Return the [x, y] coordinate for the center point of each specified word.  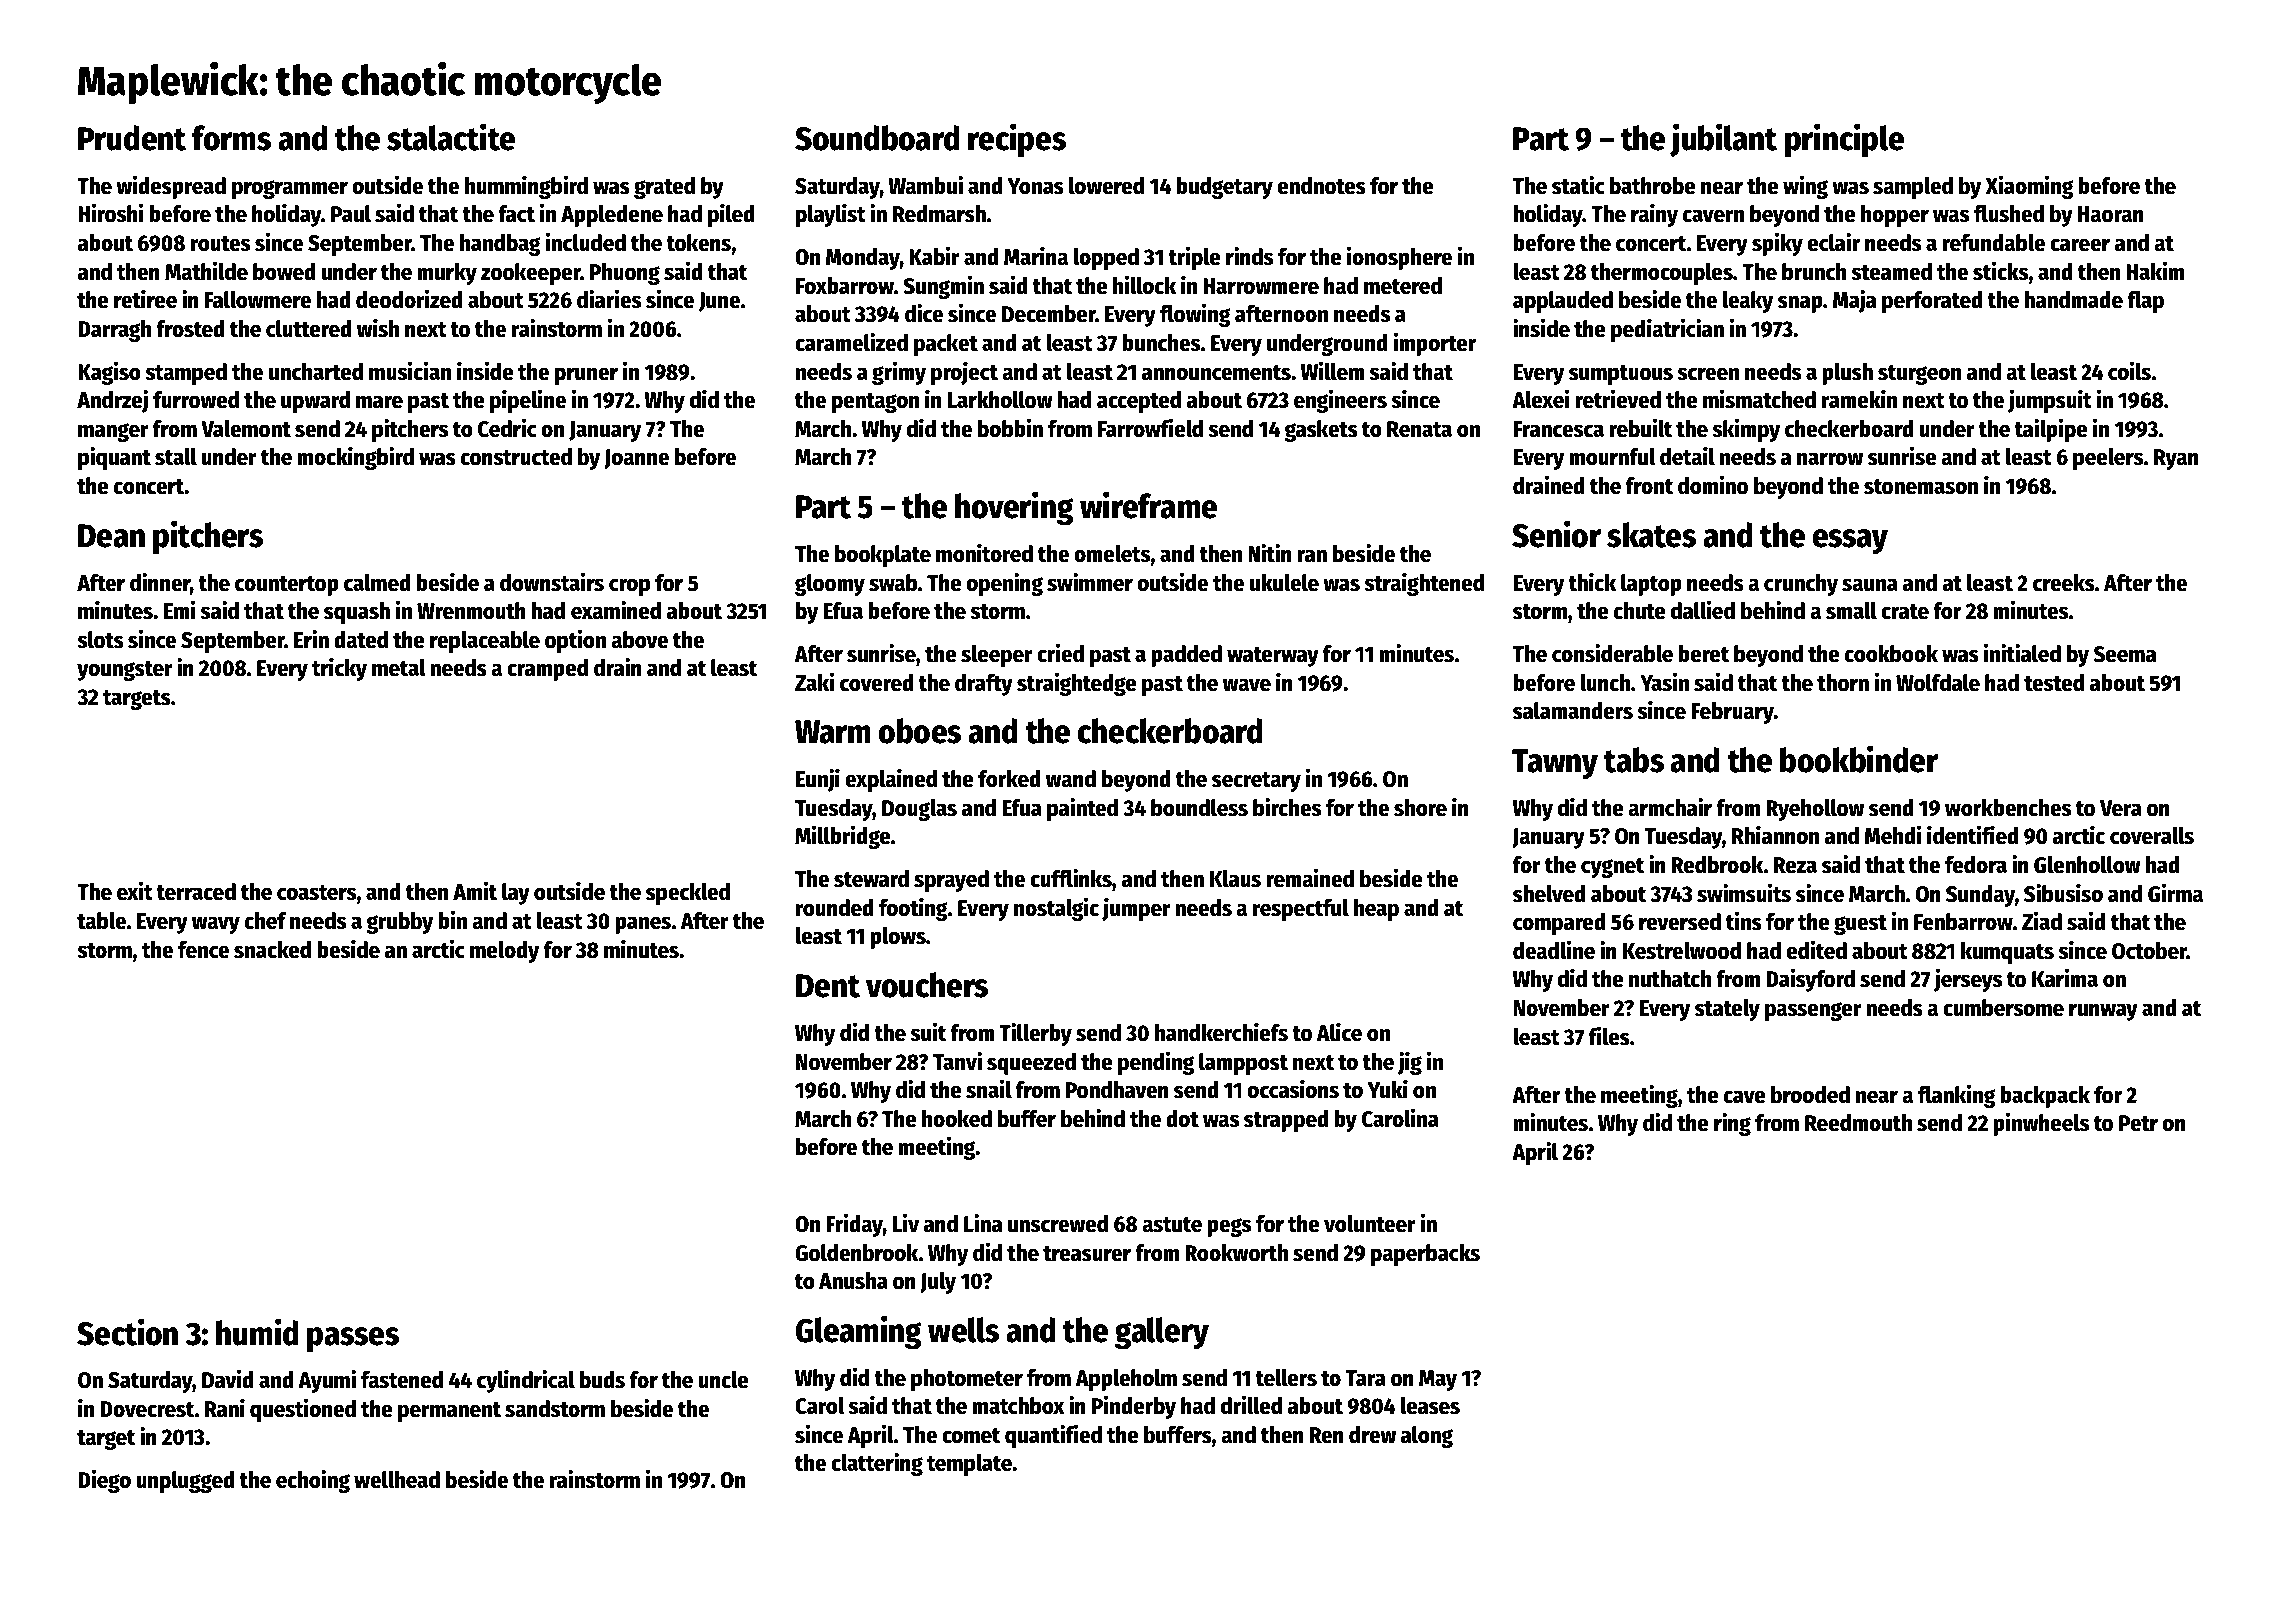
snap [1800, 304]
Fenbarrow [1963, 922]
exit [135, 891]
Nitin [1270, 553]
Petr [2138, 1123]
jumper [1136, 909]
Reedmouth [1858, 1123]
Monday [863, 259]
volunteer [1370, 1224]
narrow [1830, 459]
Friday [854, 1225]
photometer [967, 1380]
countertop [287, 586]
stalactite [451, 137]
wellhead [397, 1480]
